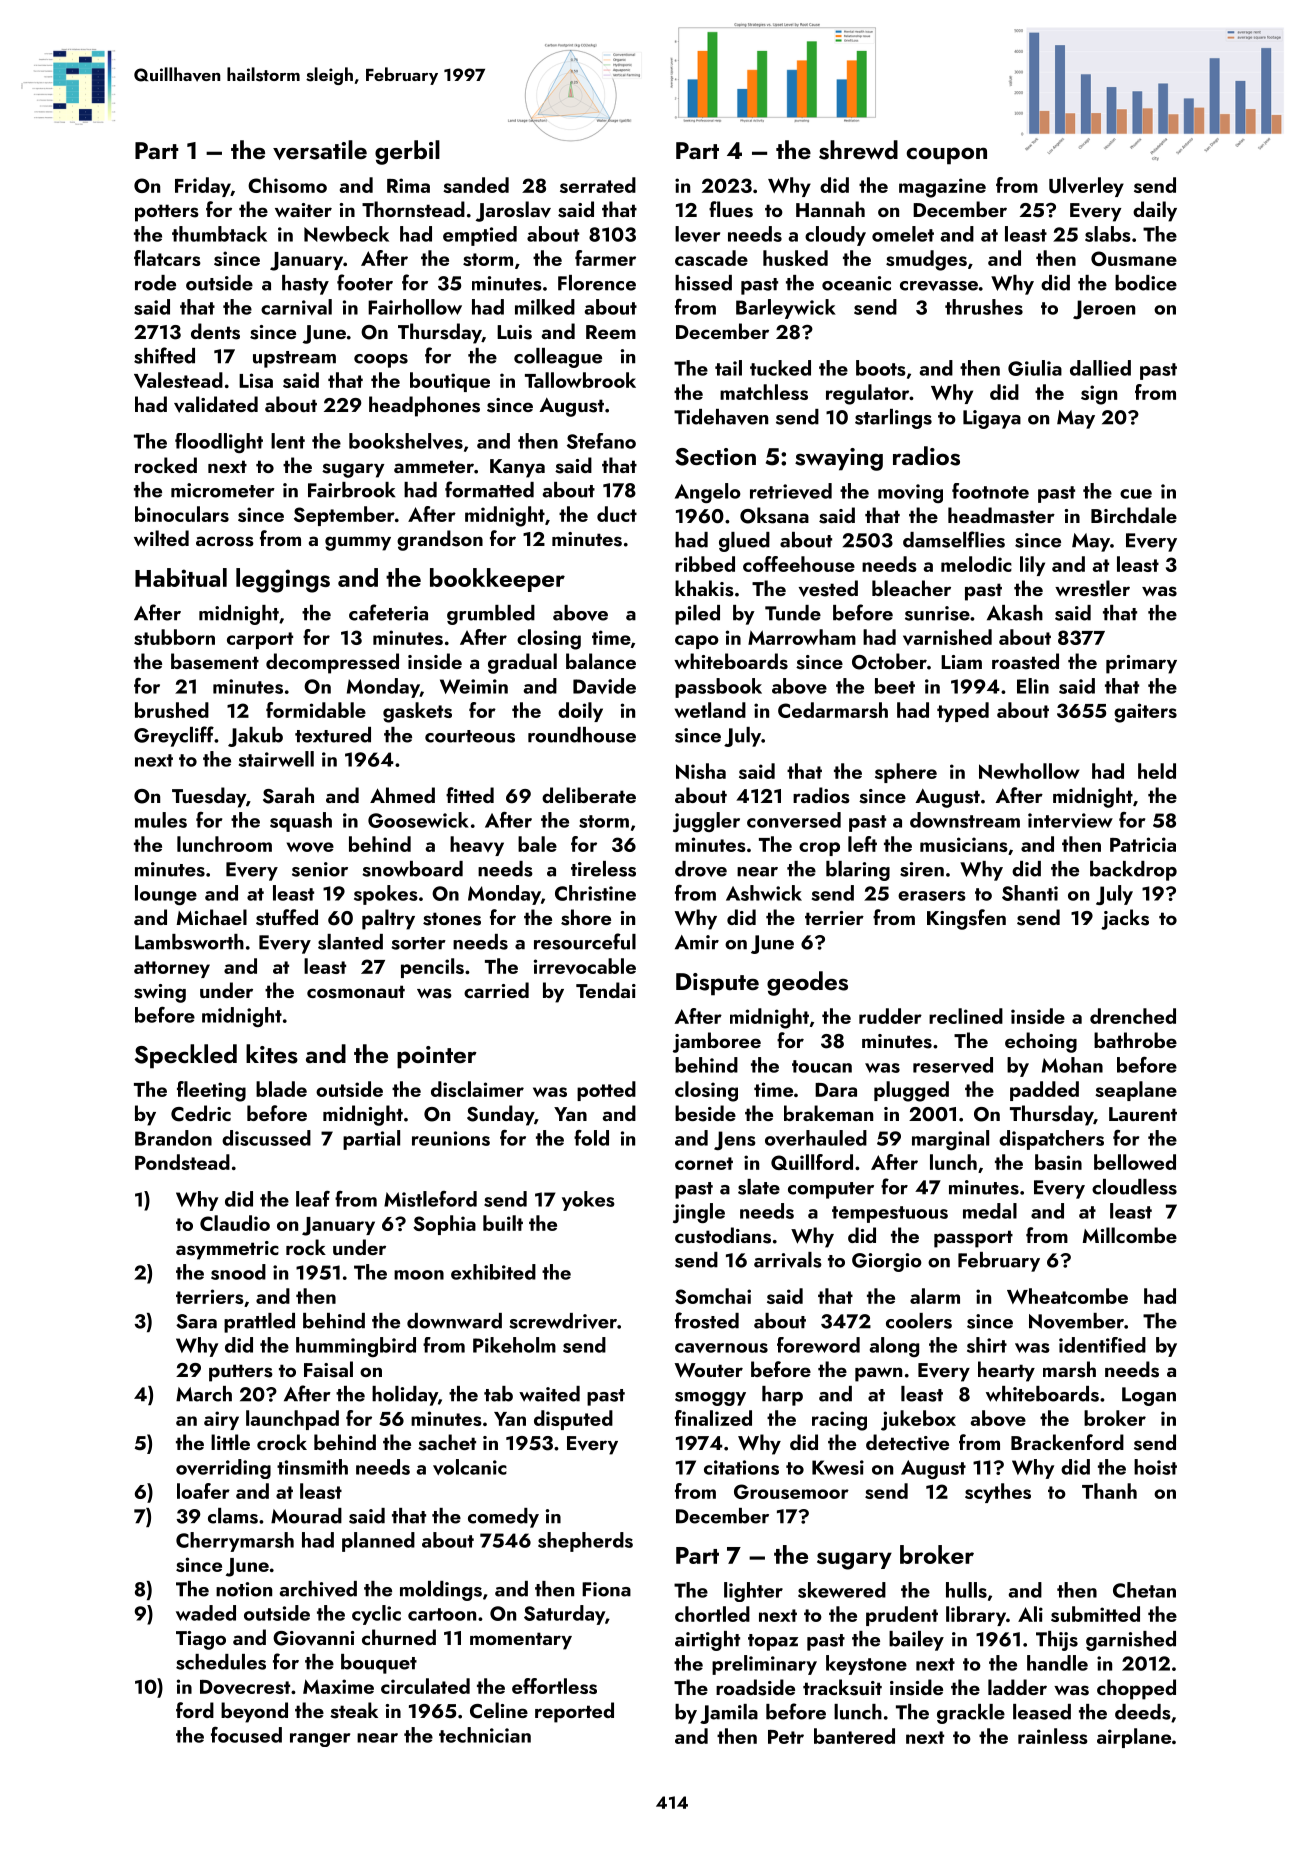  I want to click on gerbil, so click(407, 152).
